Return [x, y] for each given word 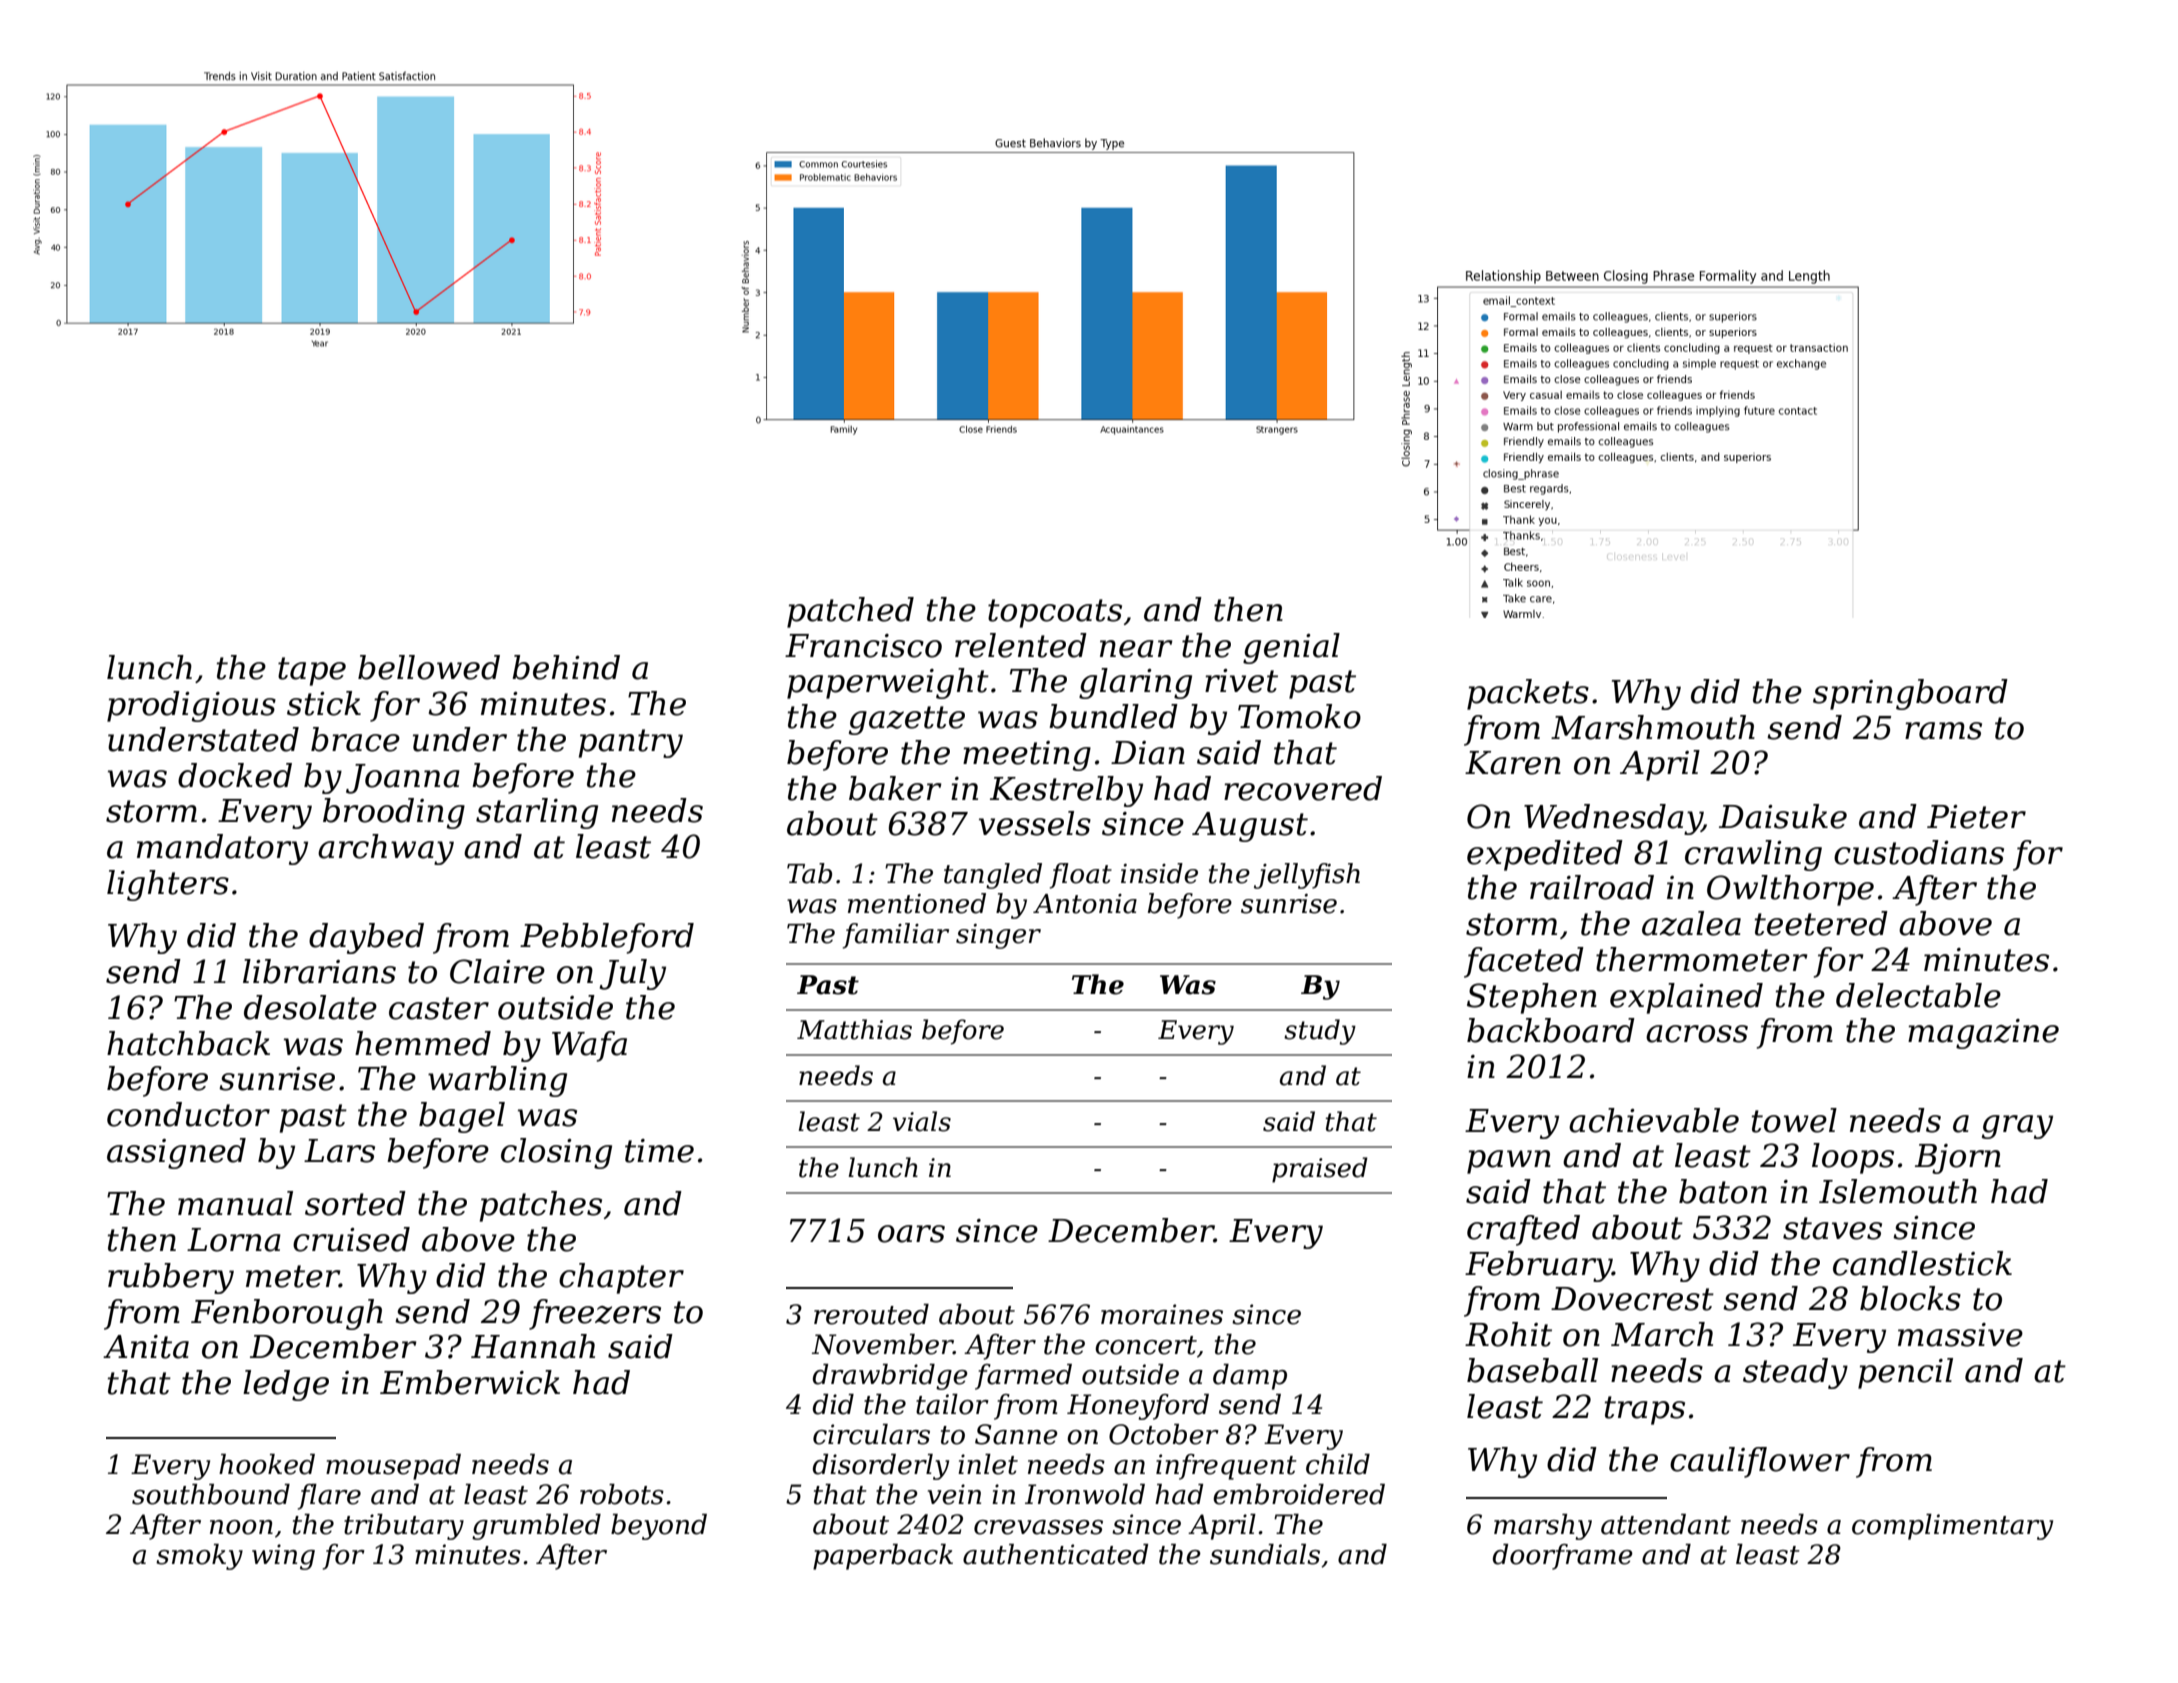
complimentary [1952, 1527]
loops [1853, 1158]
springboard [1910, 694]
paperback [883, 1557]
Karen [1513, 763]
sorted [355, 1203]
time [659, 1151]
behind [566, 667]
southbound [211, 1494]
